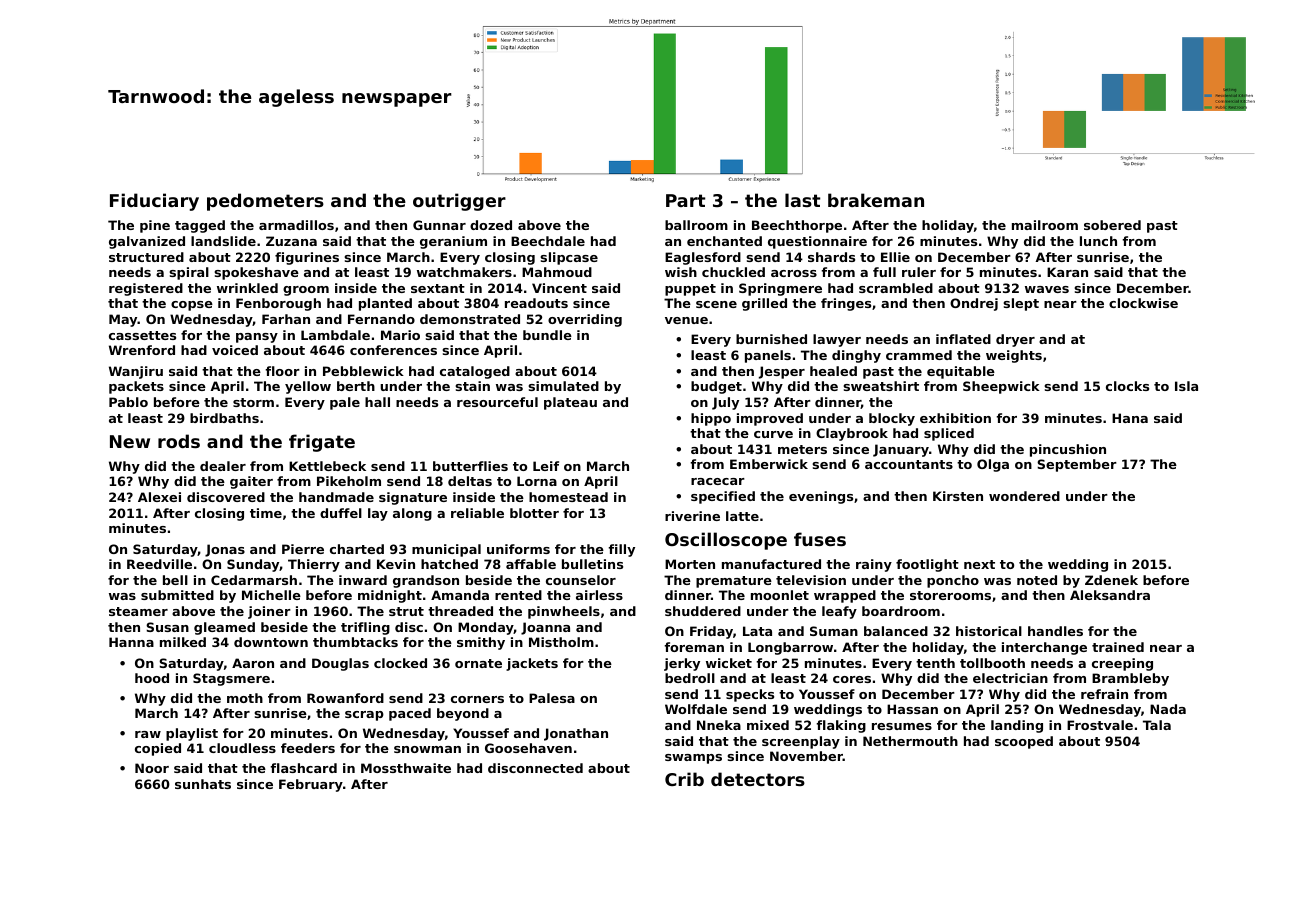 The width and height of the screenshot is (1308, 924). I want to click on brakeman, so click(876, 200).
